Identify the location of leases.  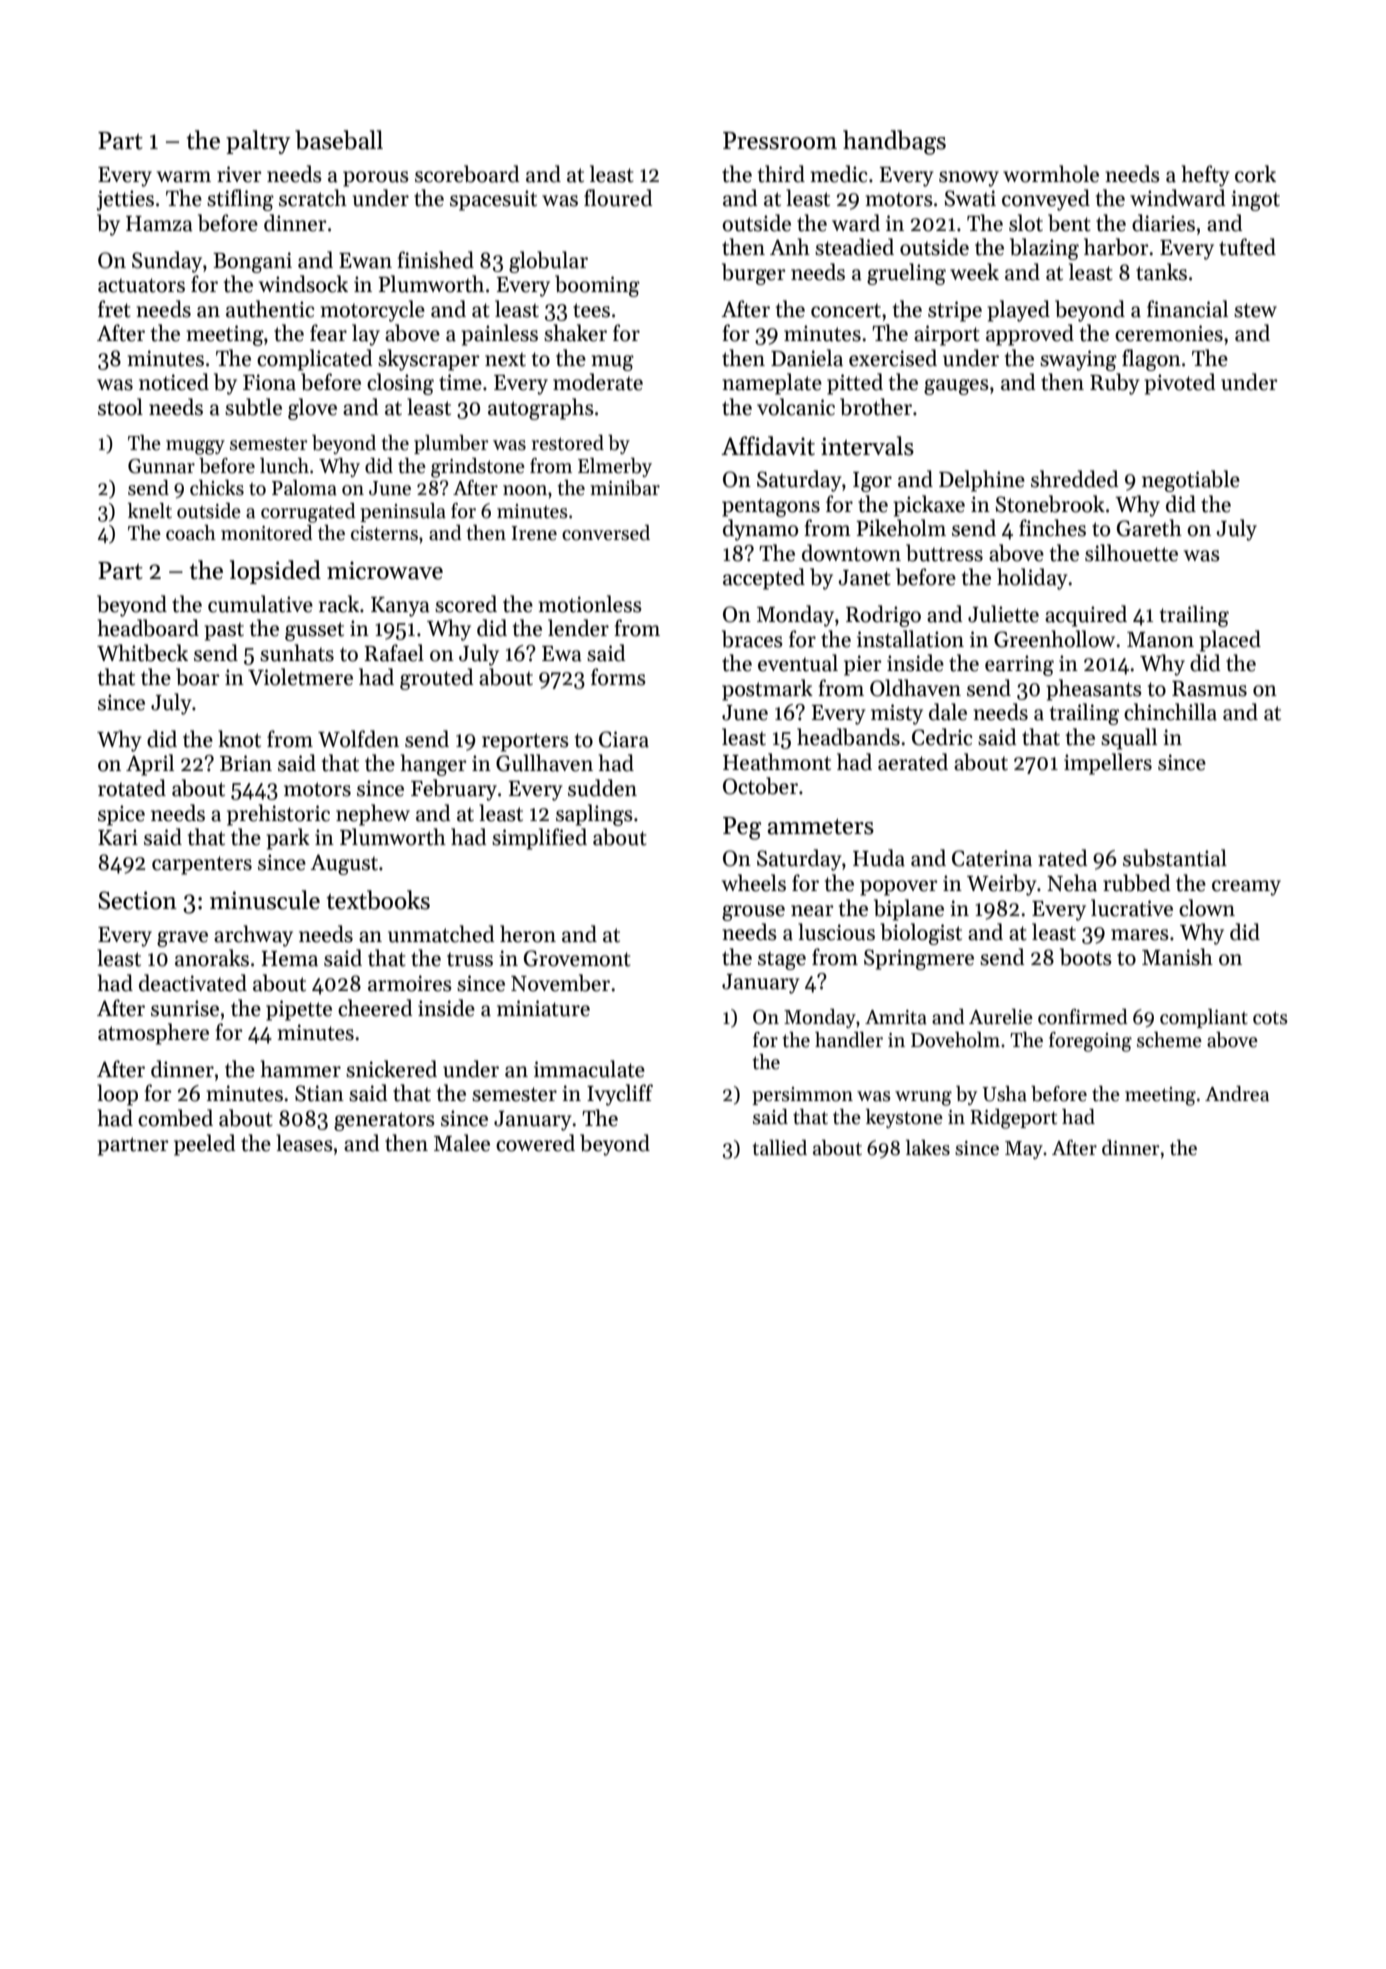
(304, 1143).
